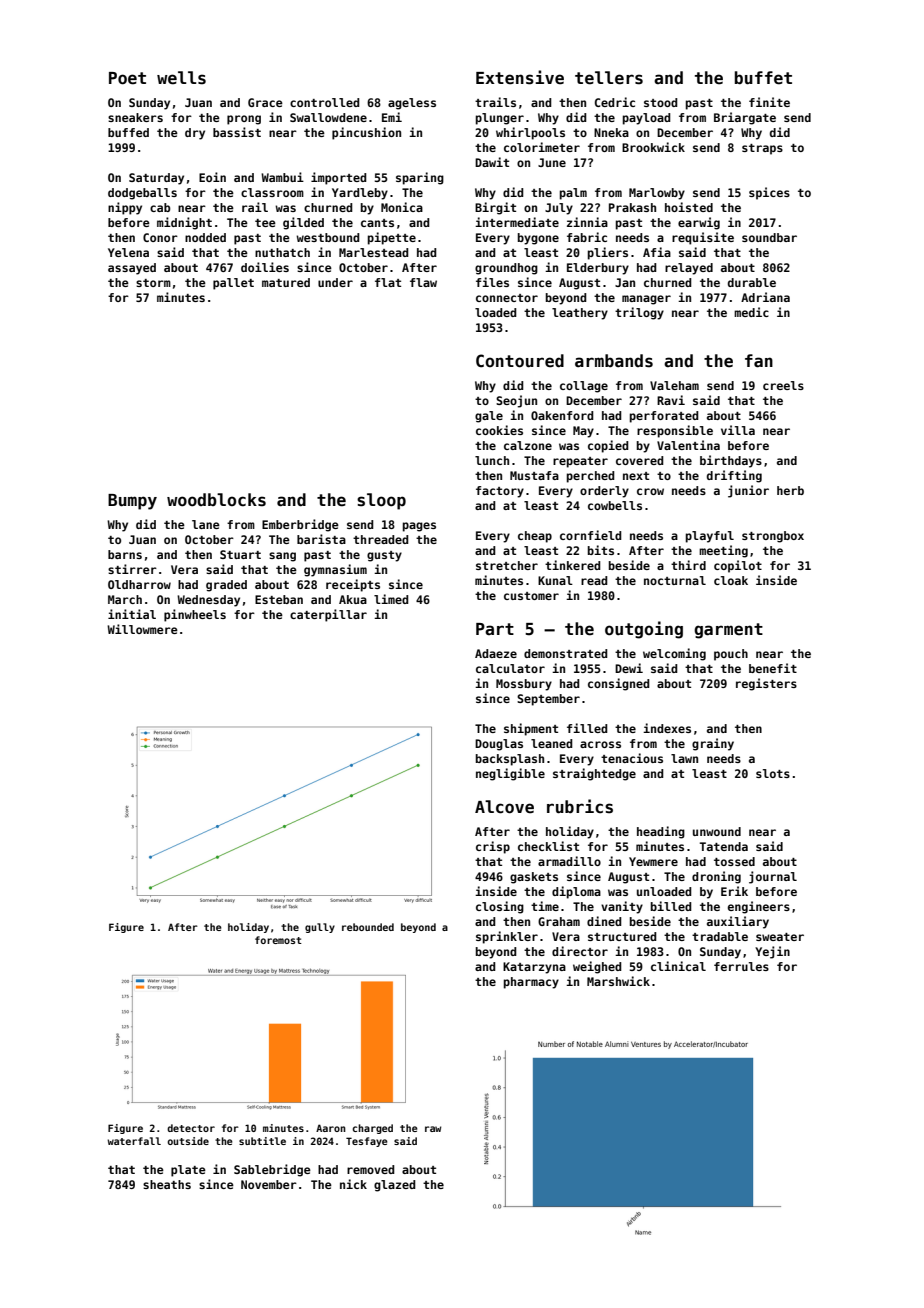 The height and width of the screenshot is (1308, 924). I want to click on Grace, so click(265, 102).
